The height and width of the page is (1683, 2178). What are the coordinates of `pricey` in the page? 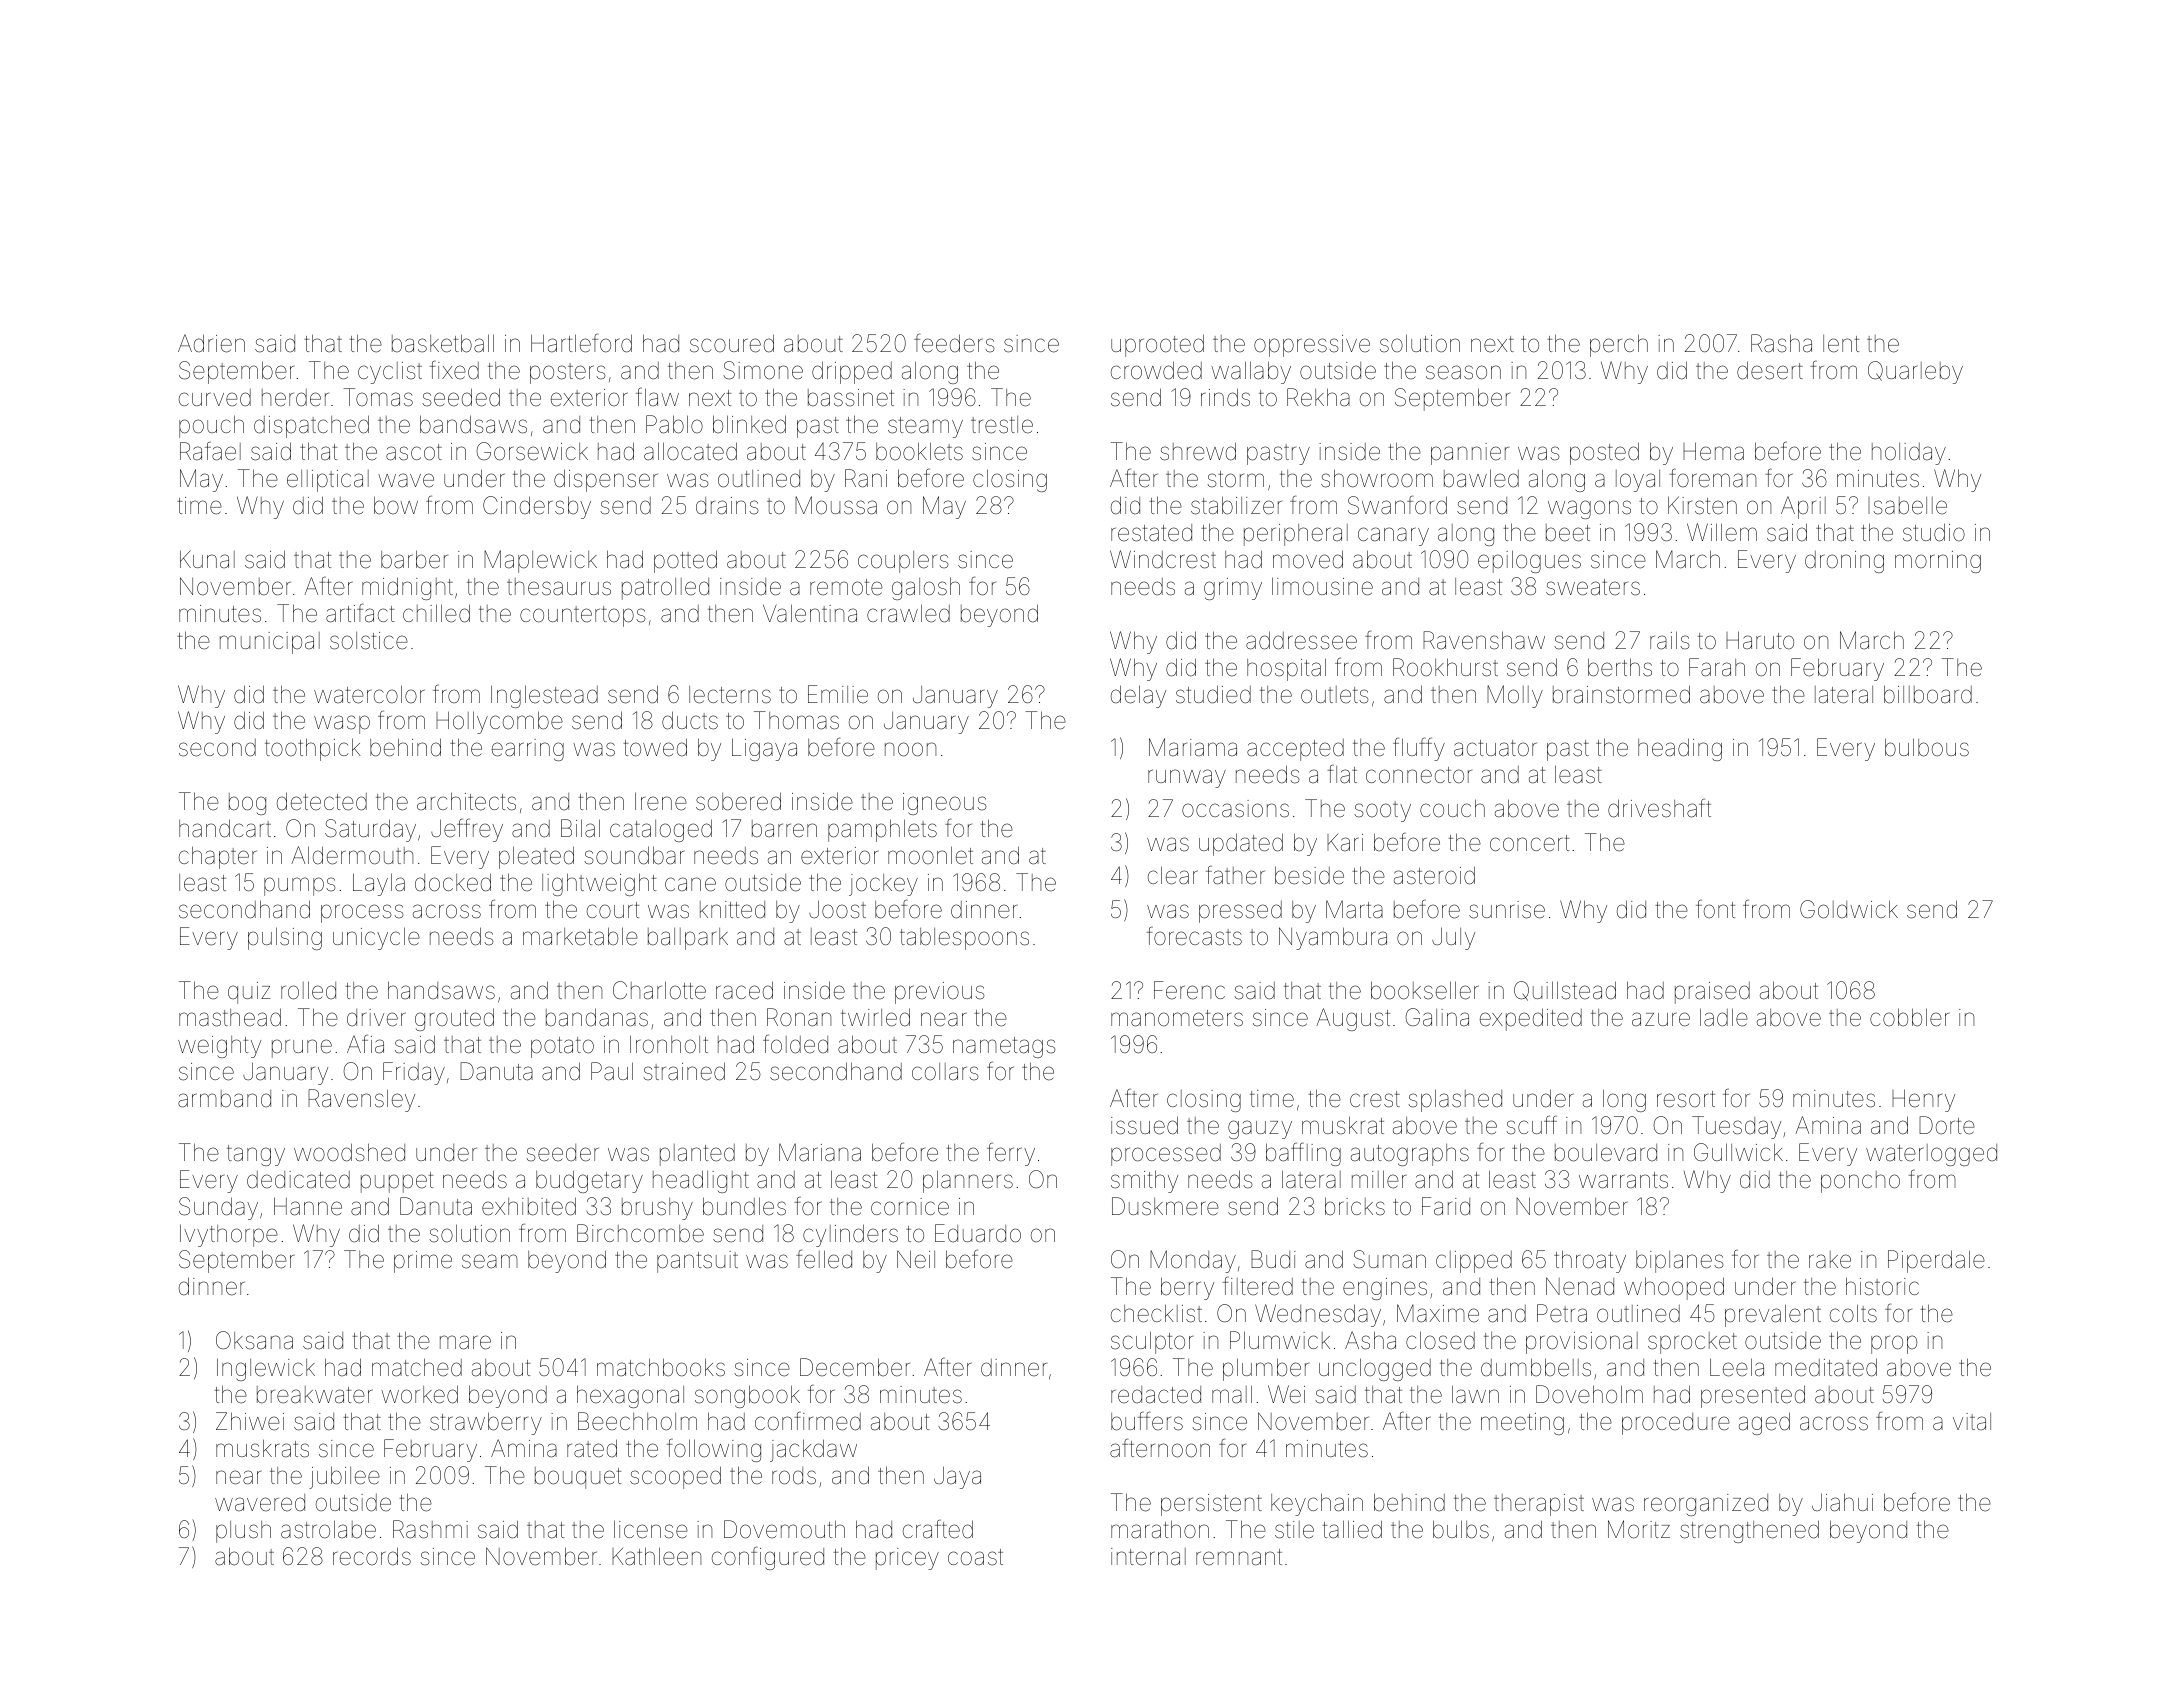 It's located at (907, 1559).
